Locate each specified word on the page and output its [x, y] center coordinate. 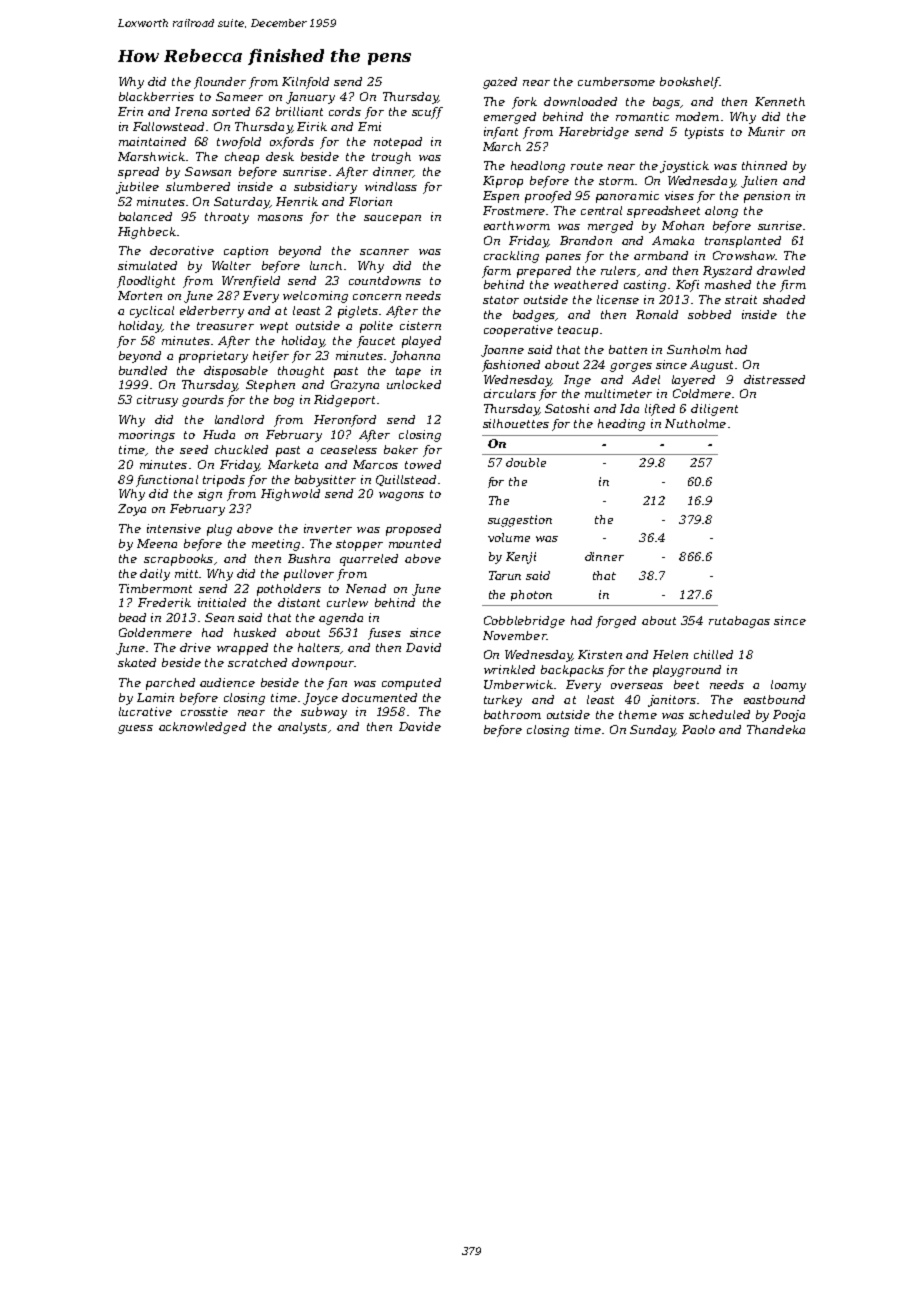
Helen [670, 654]
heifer [271, 357]
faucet [376, 342]
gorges [631, 367]
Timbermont [155, 588]
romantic [642, 116]
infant [501, 133]
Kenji [521, 558]
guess [135, 729]
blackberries [156, 96]
